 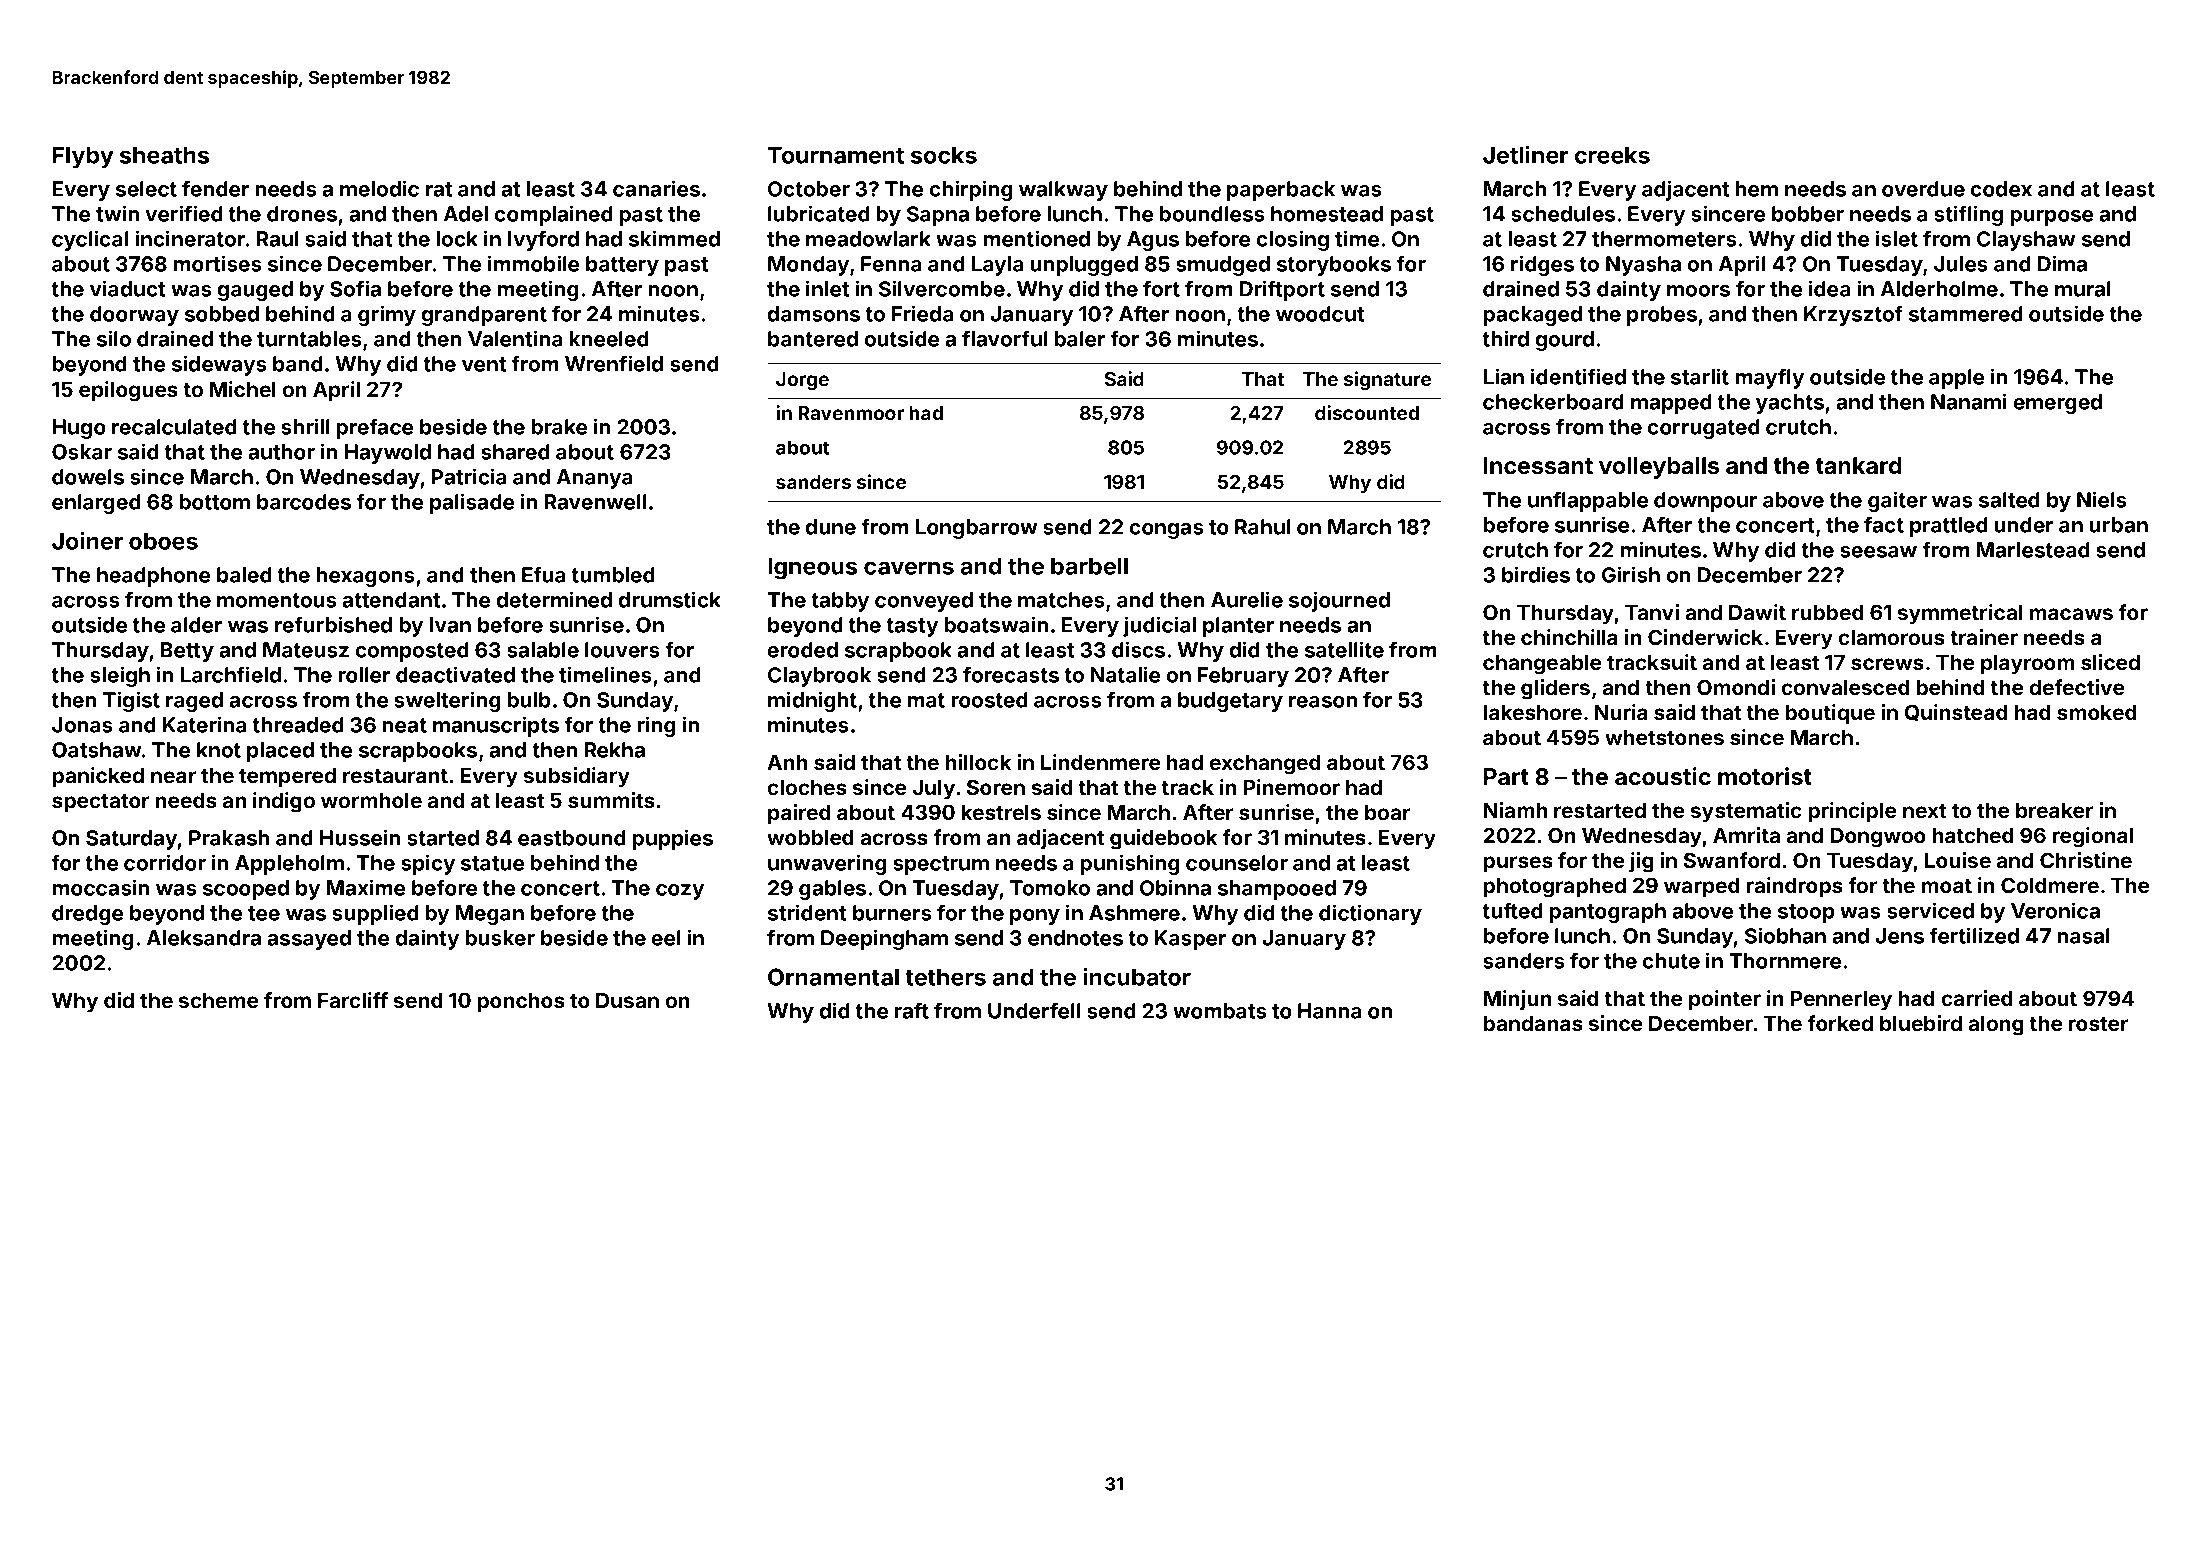 I want to click on knot, so click(x=219, y=750).
